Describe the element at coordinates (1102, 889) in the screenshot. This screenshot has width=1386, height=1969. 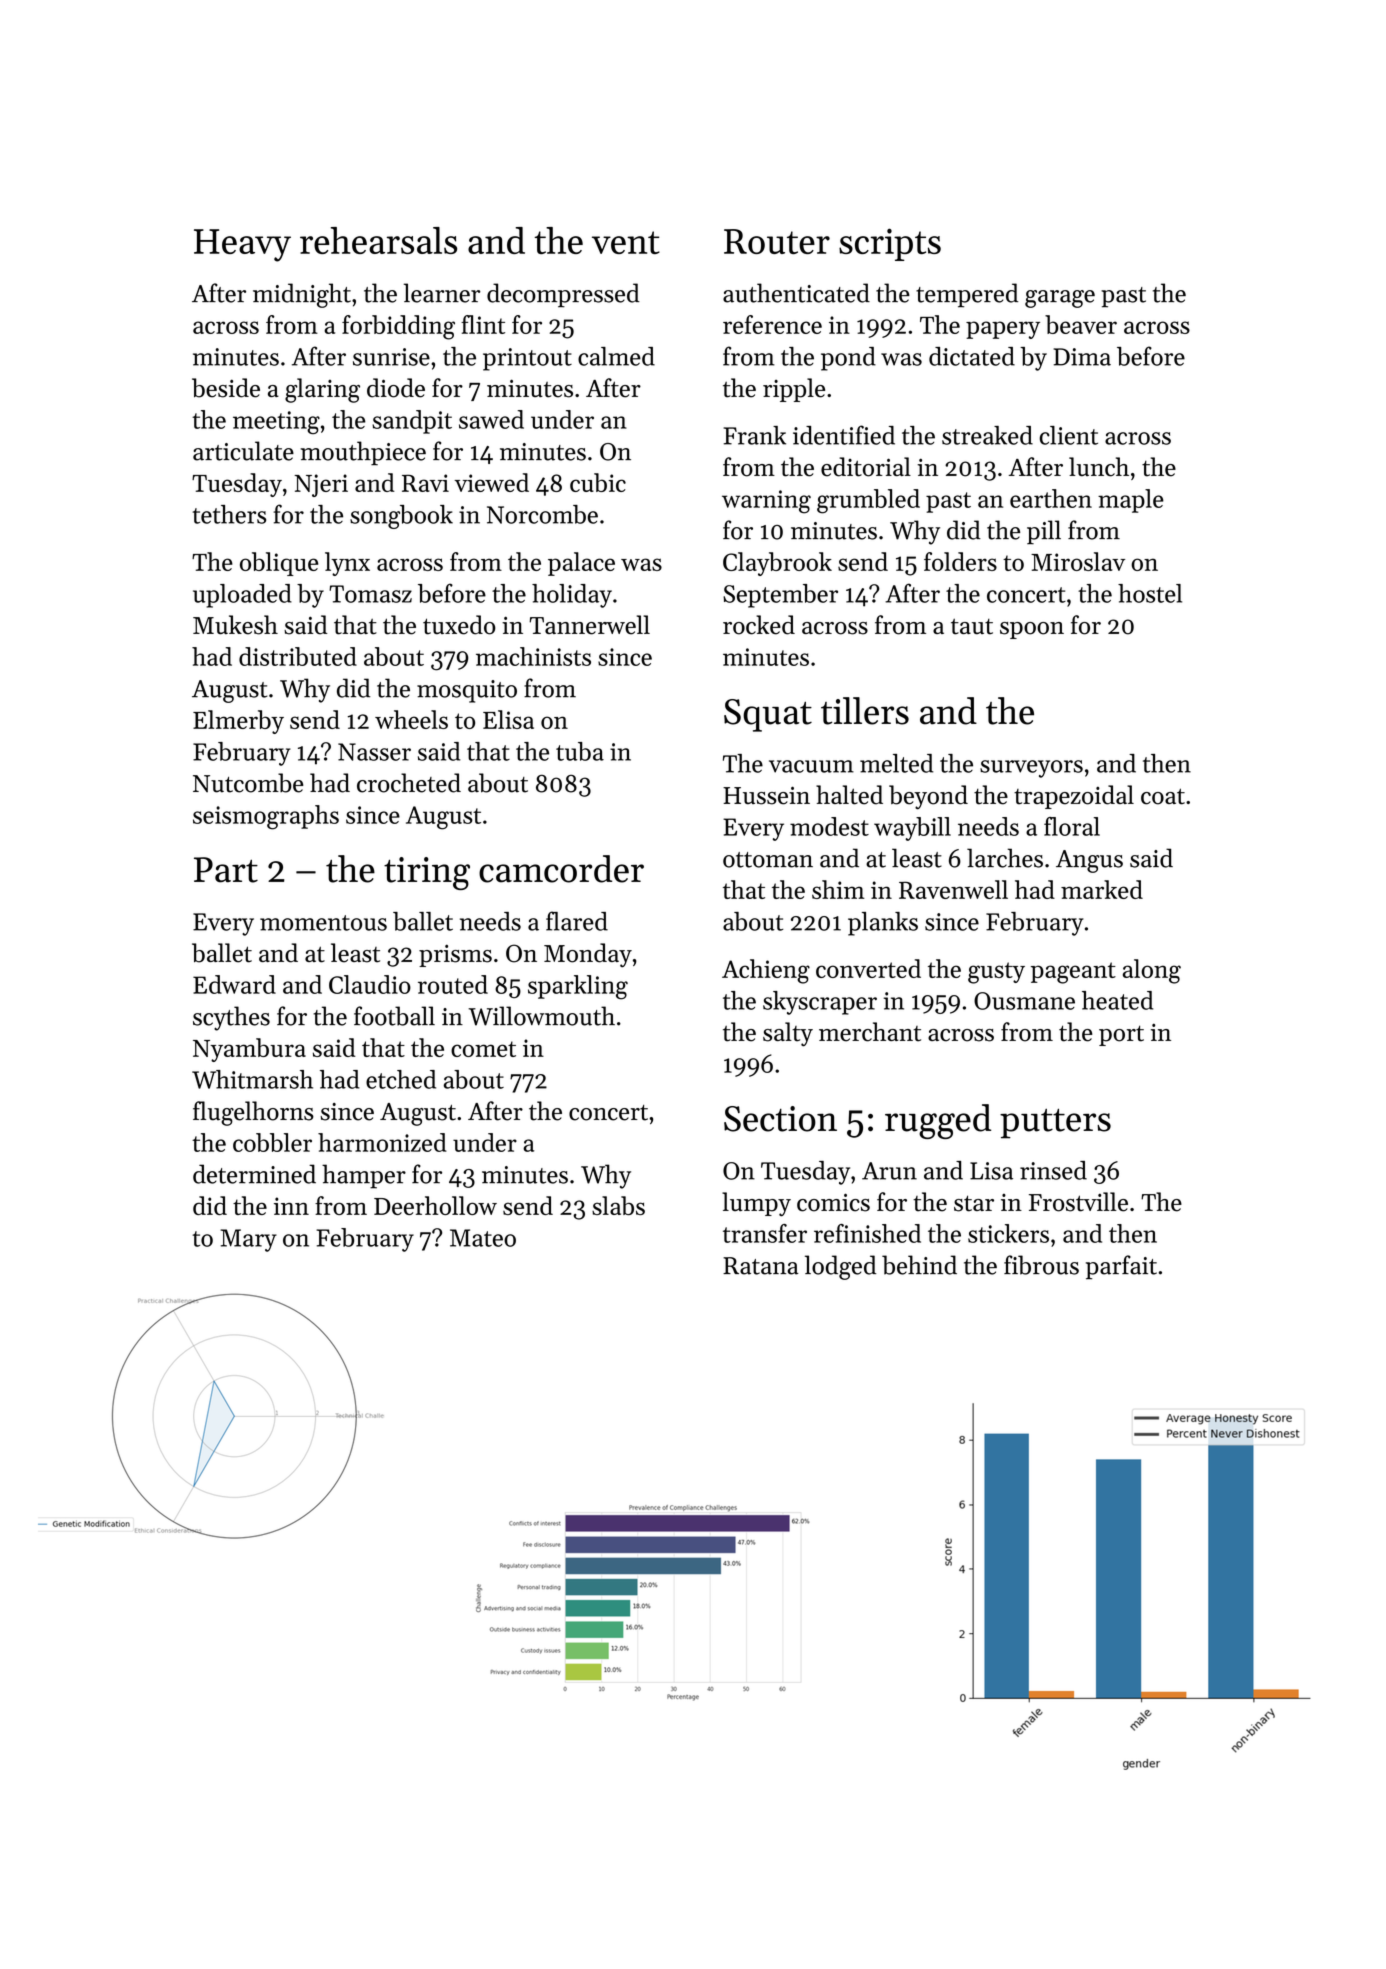
I see `marked` at that location.
